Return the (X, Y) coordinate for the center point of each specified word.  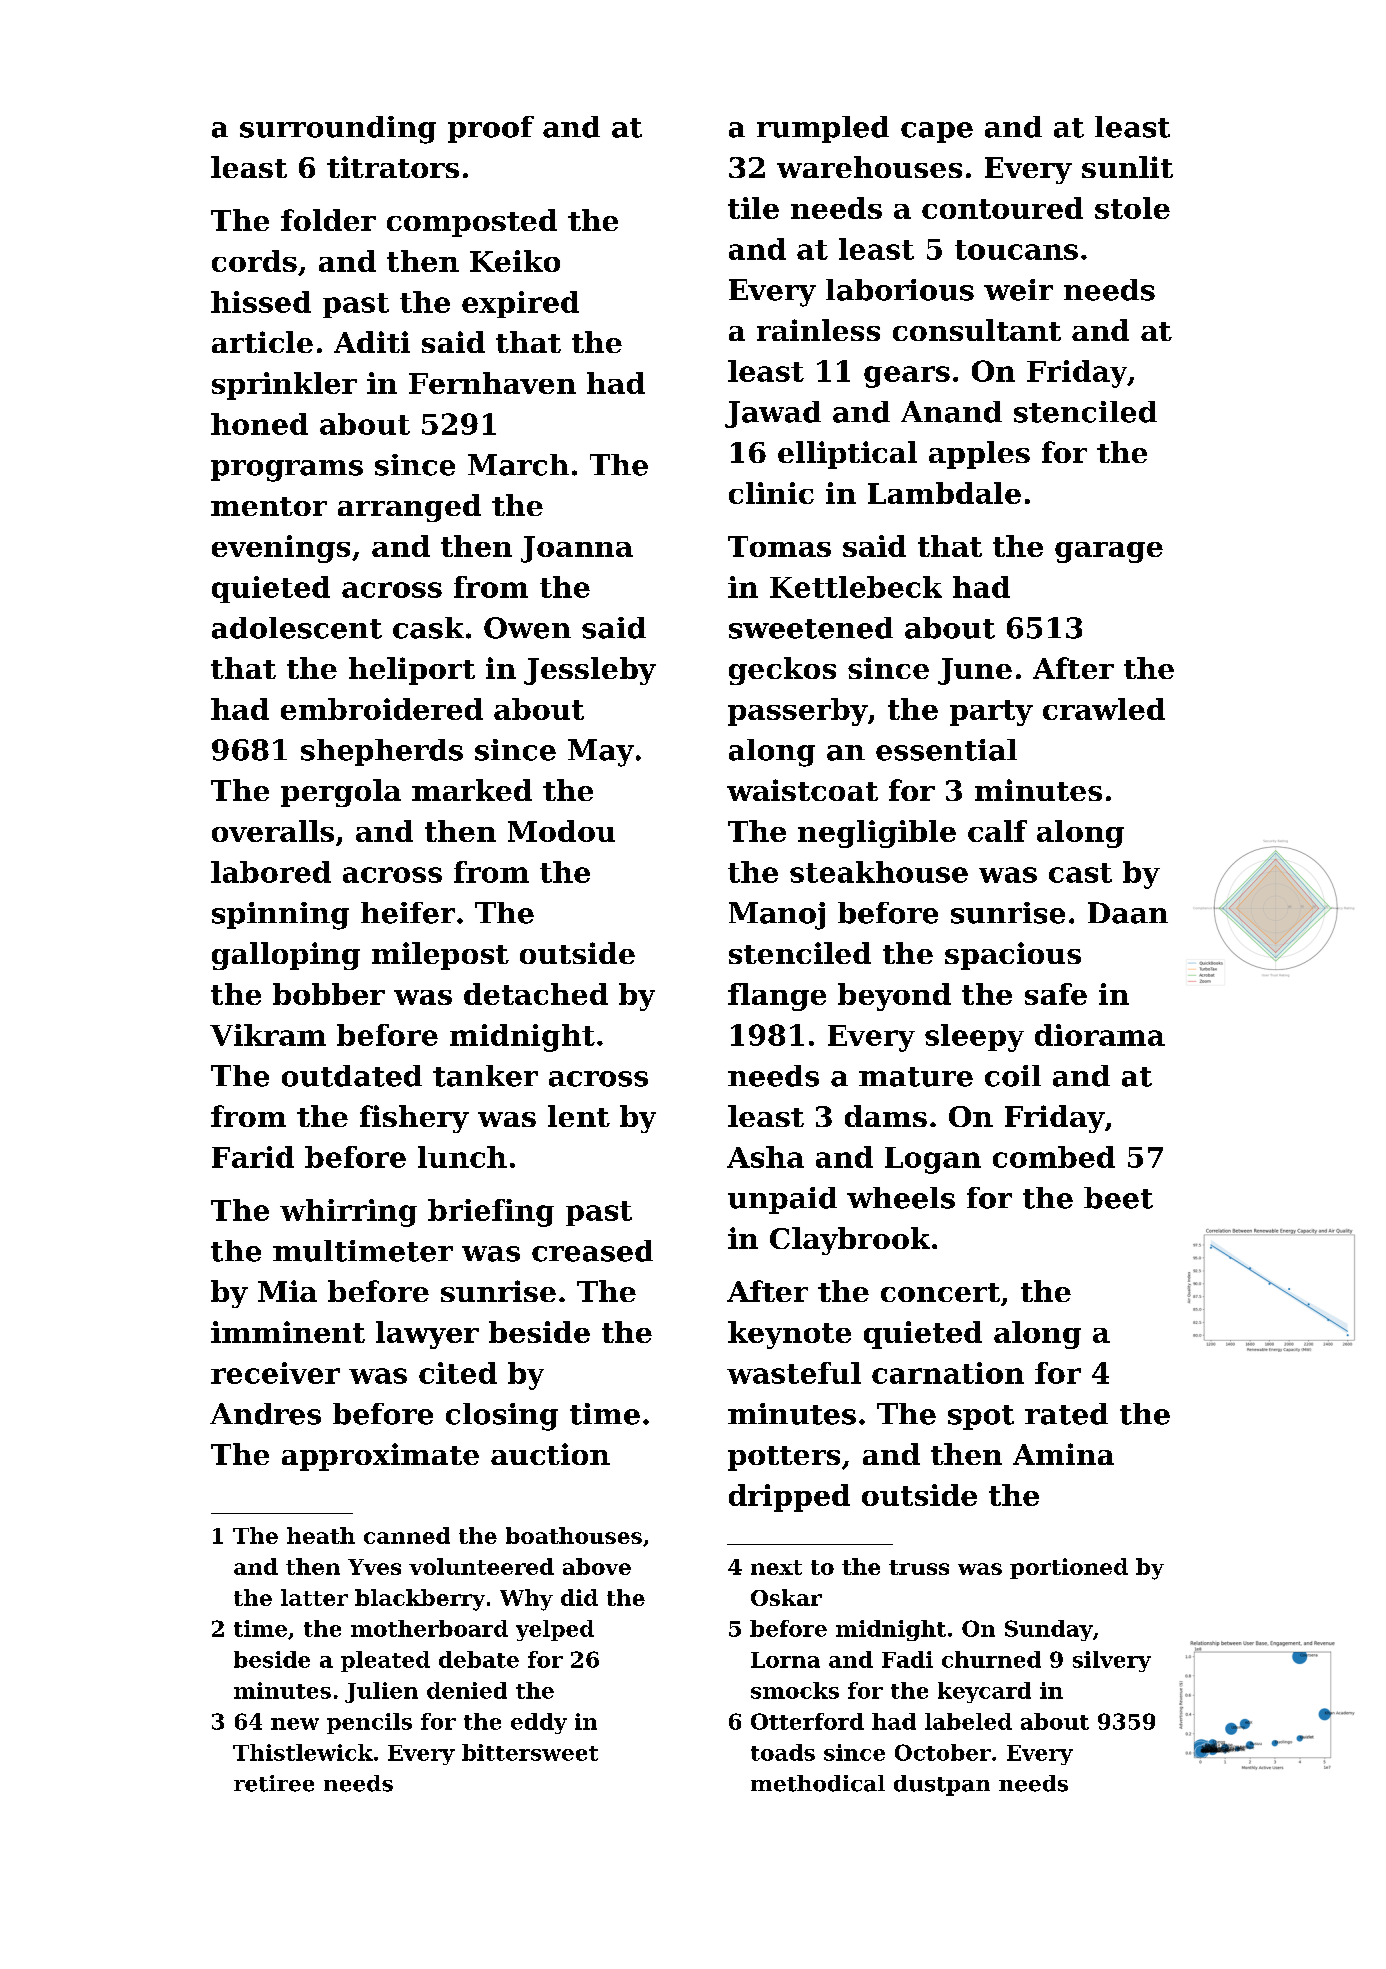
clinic (771, 493)
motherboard (429, 1628)
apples (979, 455)
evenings (281, 549)
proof (491, 129)
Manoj (777, 916)
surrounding (338, 130)
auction (550, 1454)
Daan (1128, 913)
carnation (948, 1373)
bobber (329, 994)
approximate (380, 1457)
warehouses (869, 167)
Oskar (786, 1597)
